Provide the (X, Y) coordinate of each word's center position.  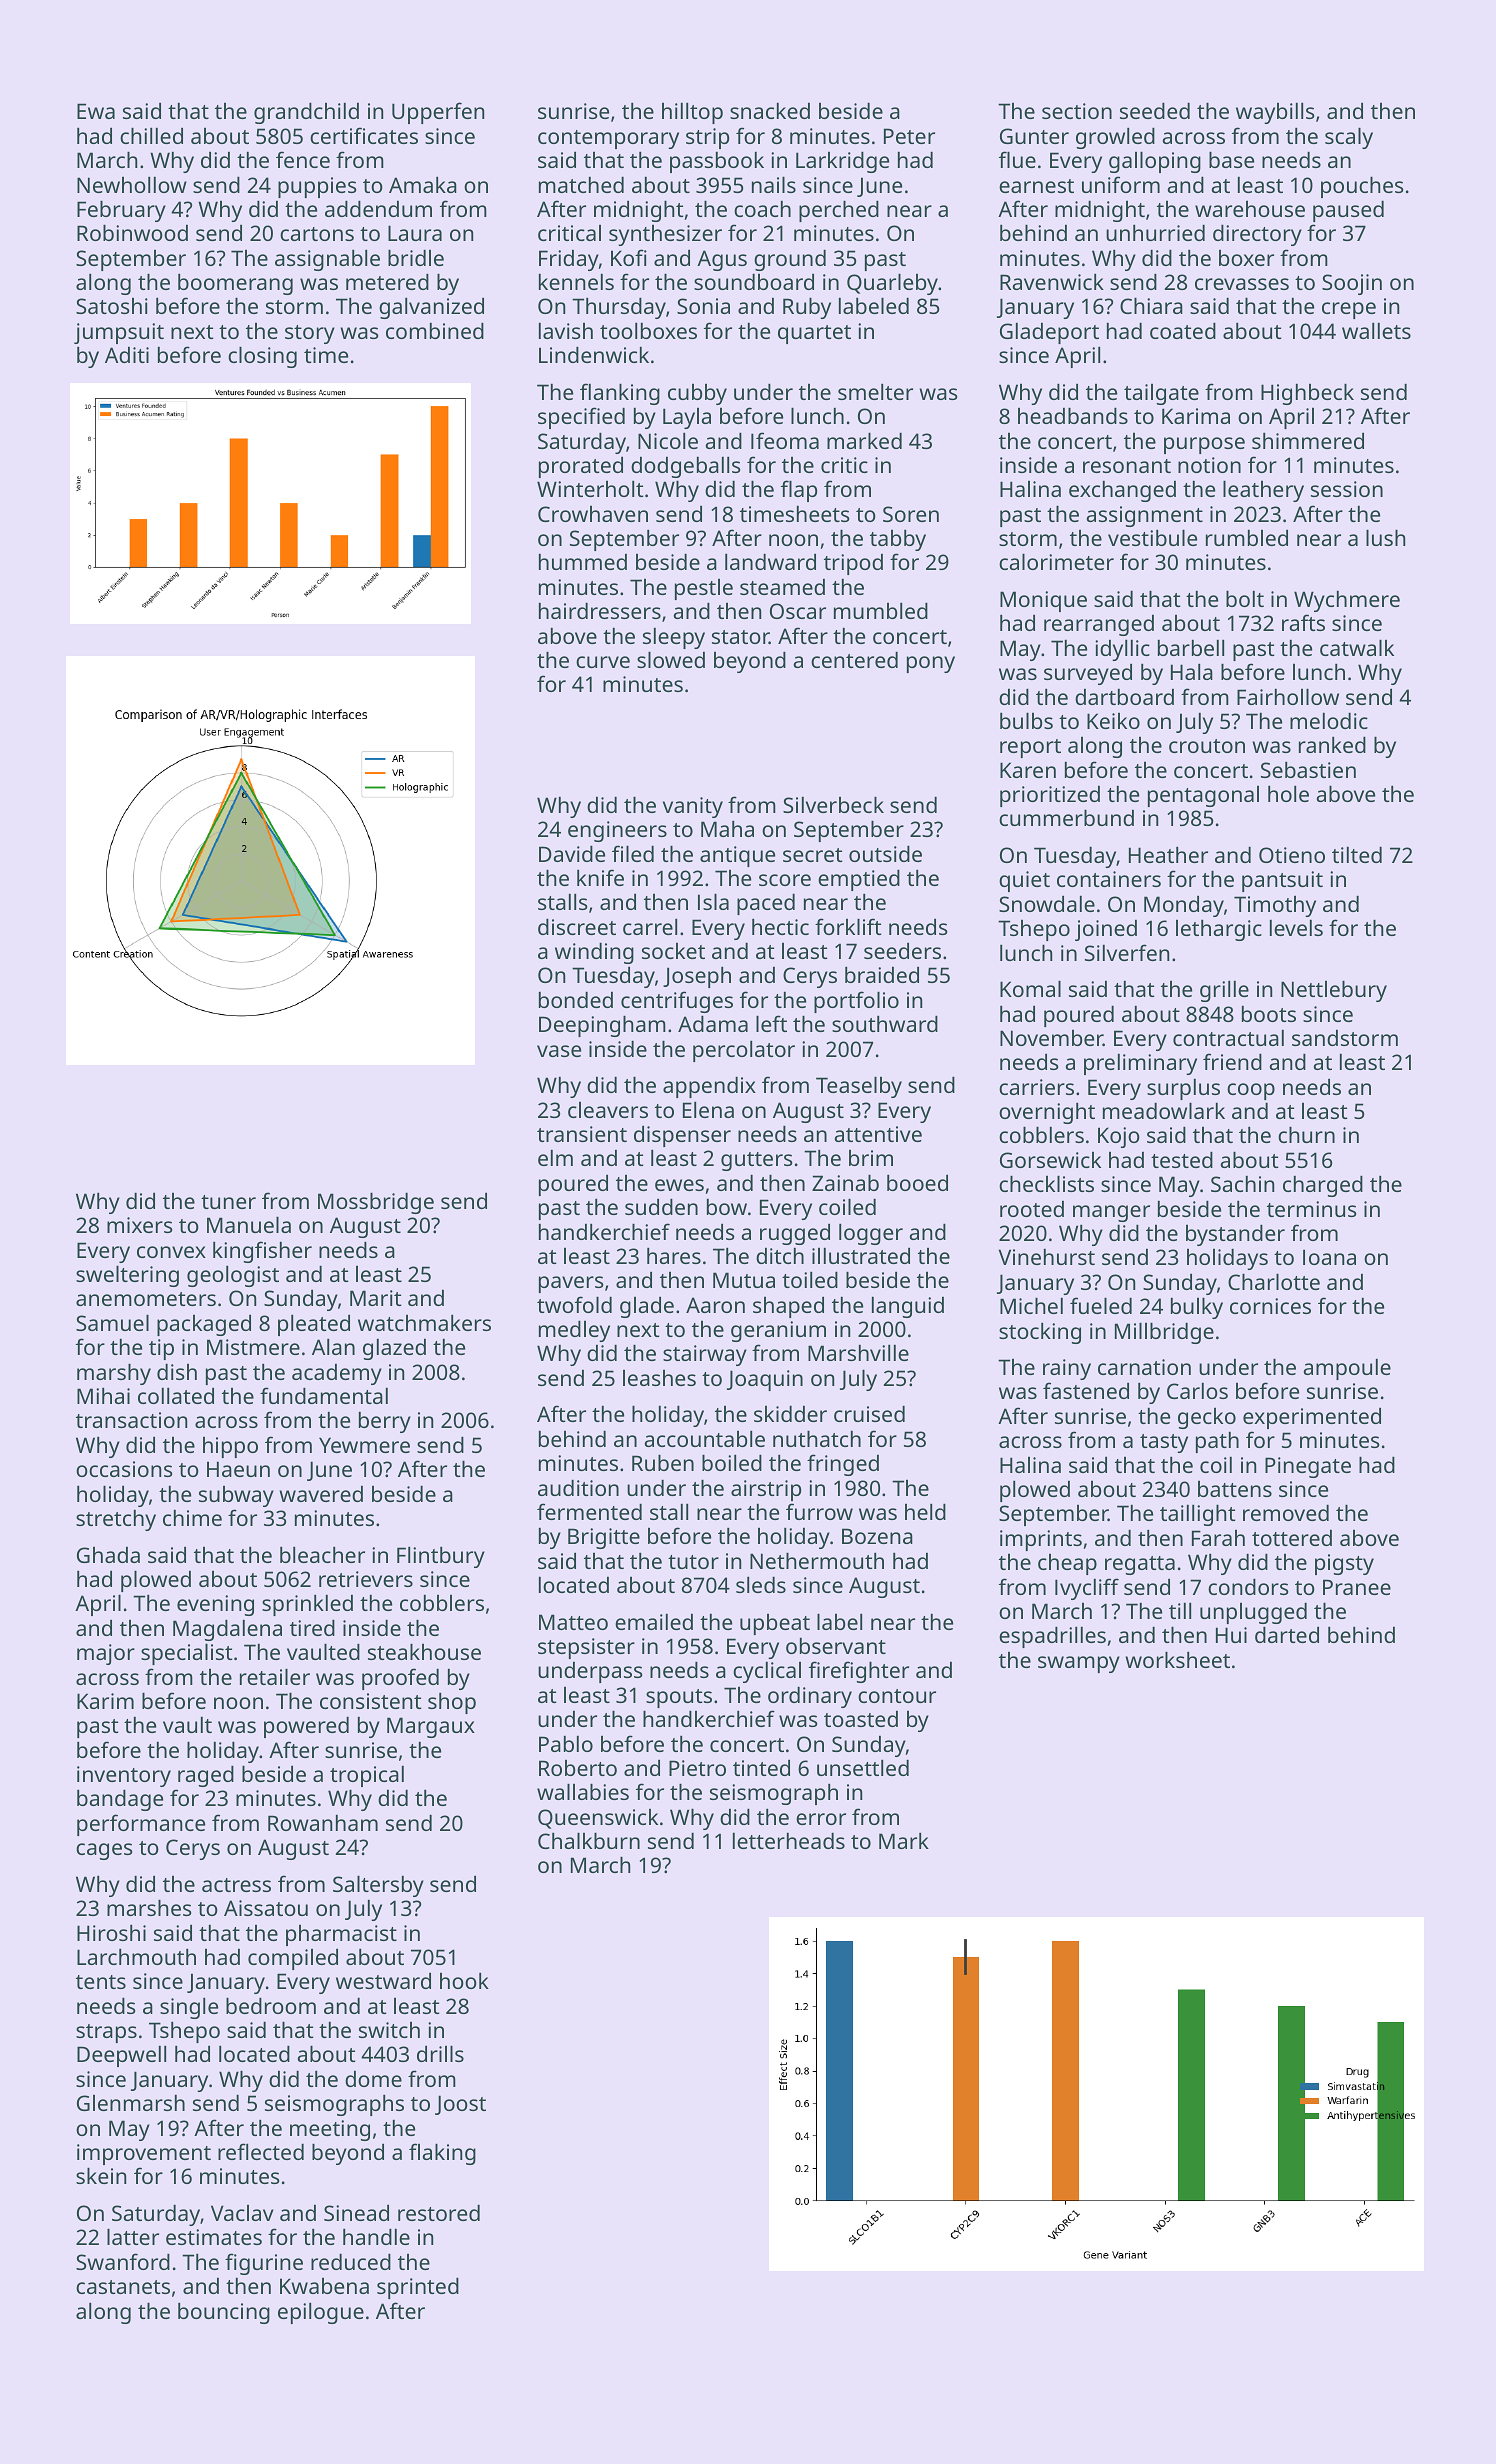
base (1231, 159)
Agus (722, 260)
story (310, 334)
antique (737, 856)
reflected (261, 2151)
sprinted (418, 2288)
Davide (572, 853)
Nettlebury (1334, 991)
